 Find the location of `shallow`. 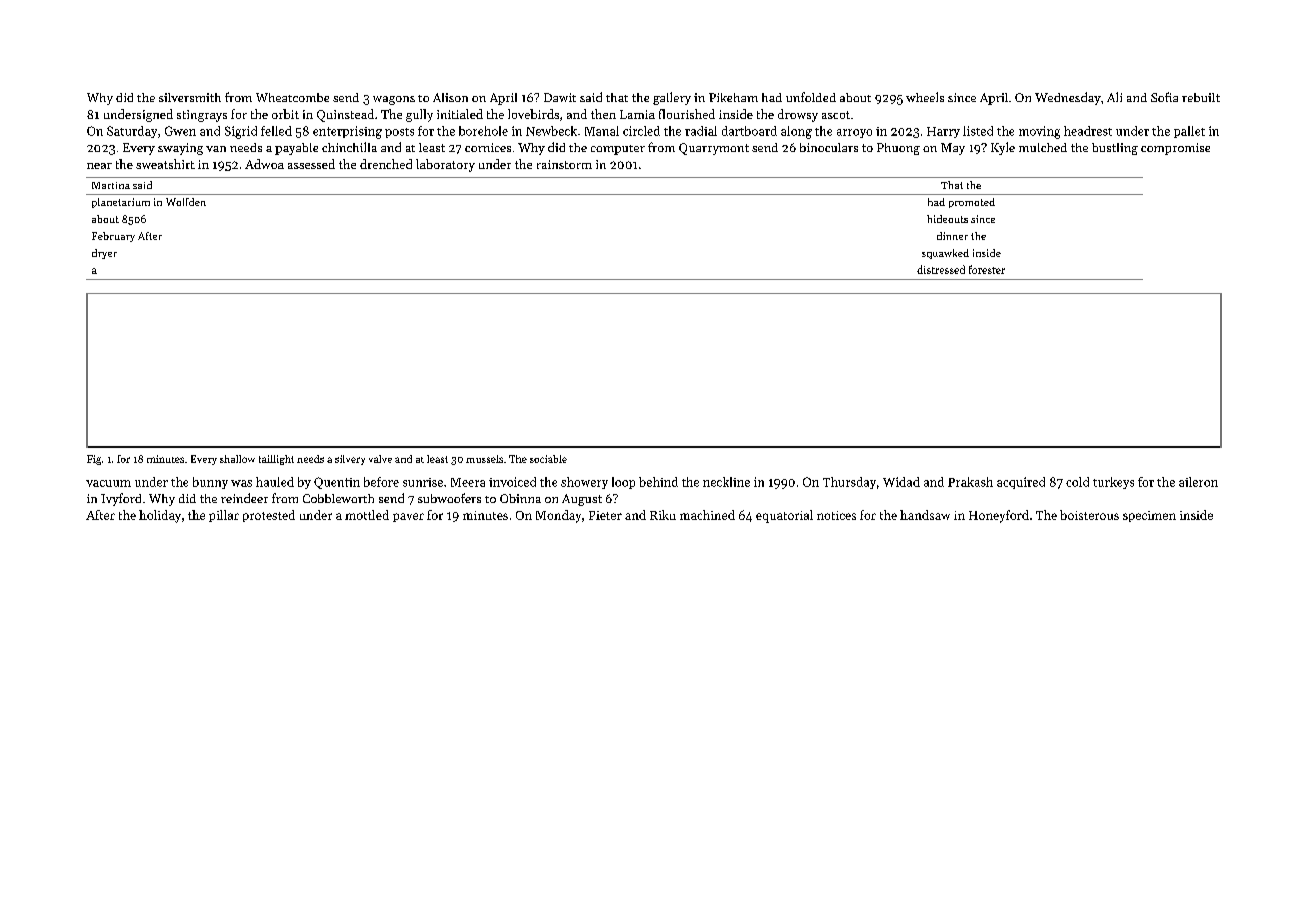

shallow is located at coordinates (237, 459).
